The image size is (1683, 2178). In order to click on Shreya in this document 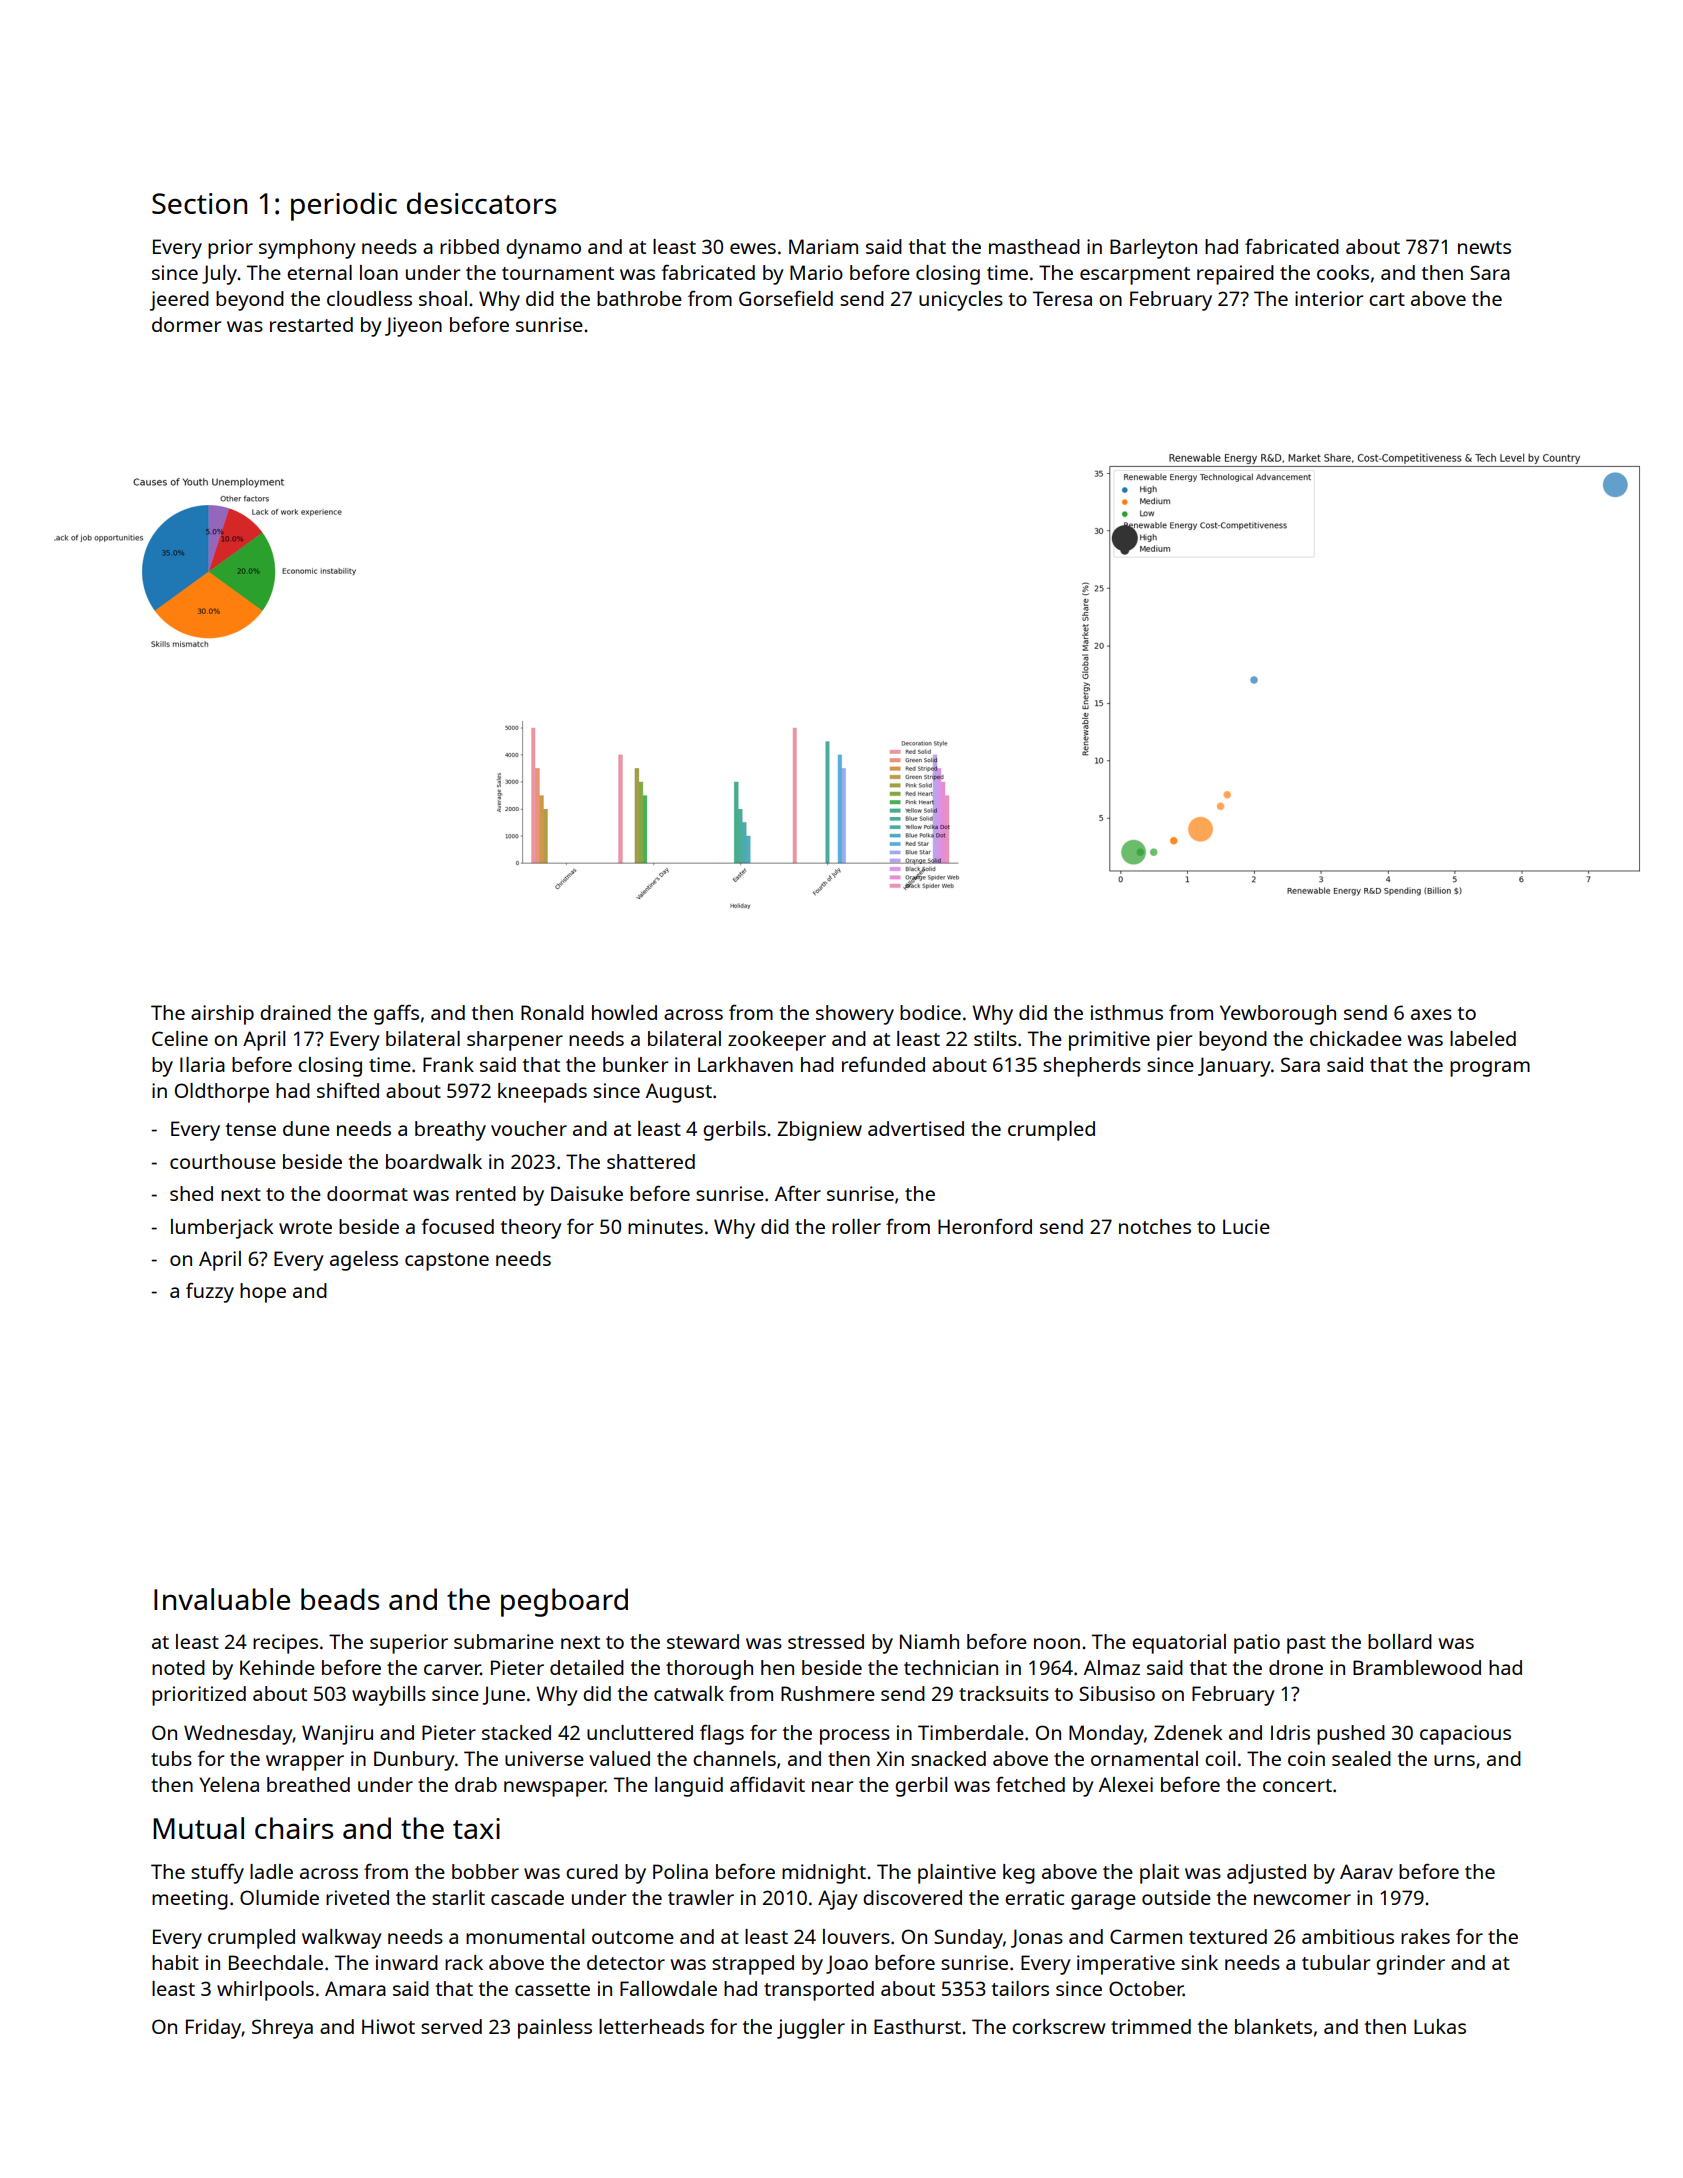, I will do `click(282, 2029)`.
